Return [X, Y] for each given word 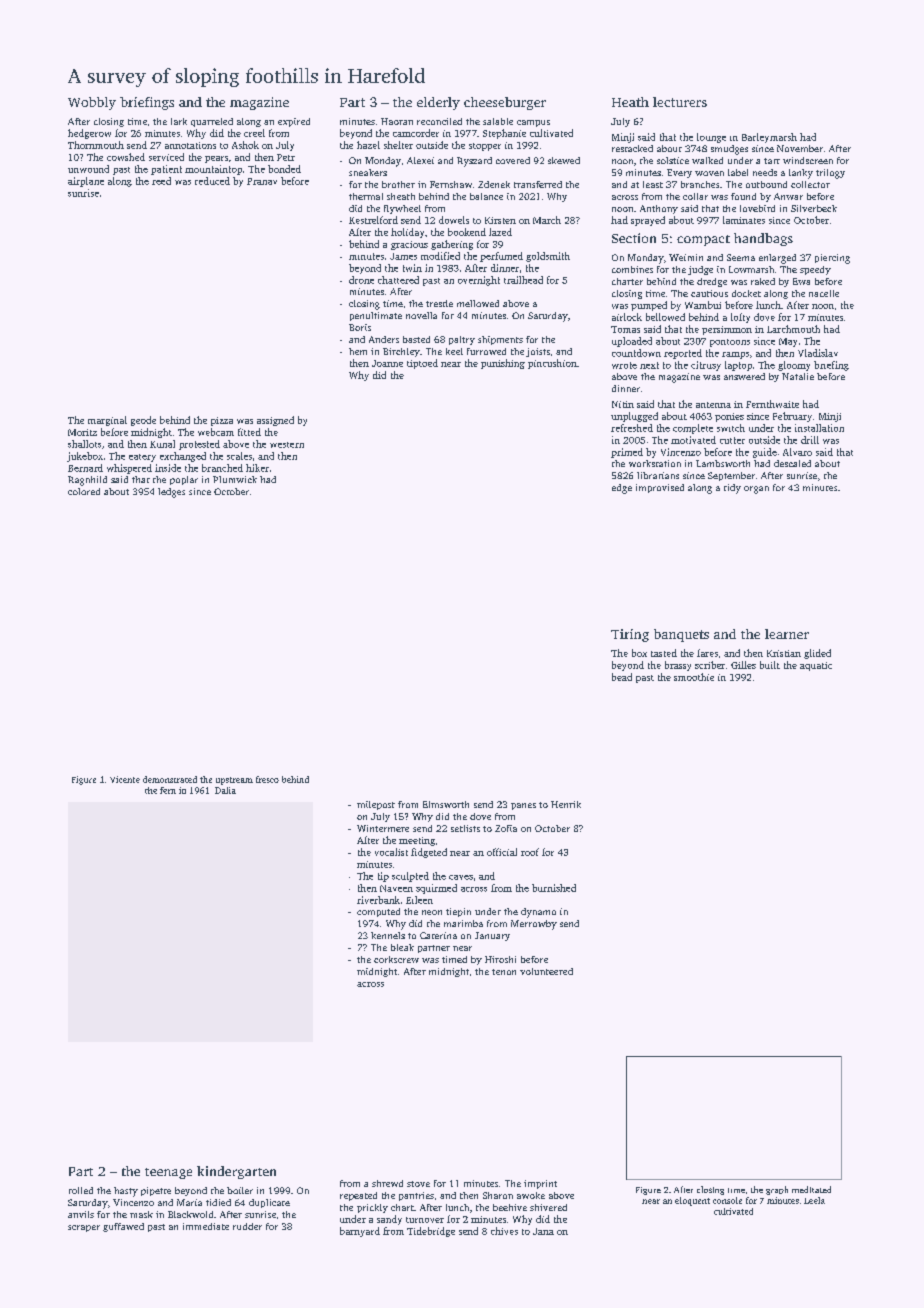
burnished [554, 888]
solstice [673, 160]
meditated [811, 1189]
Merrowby [534, 925]
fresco [267, 779]
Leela [814, 1200]
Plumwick [235, 479]
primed [627, 453]
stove [418, 1184]
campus [533, 123]
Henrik [566, 804]
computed [378, 912]
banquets [681, 635]
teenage [168, 1173]
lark [179, 121]
